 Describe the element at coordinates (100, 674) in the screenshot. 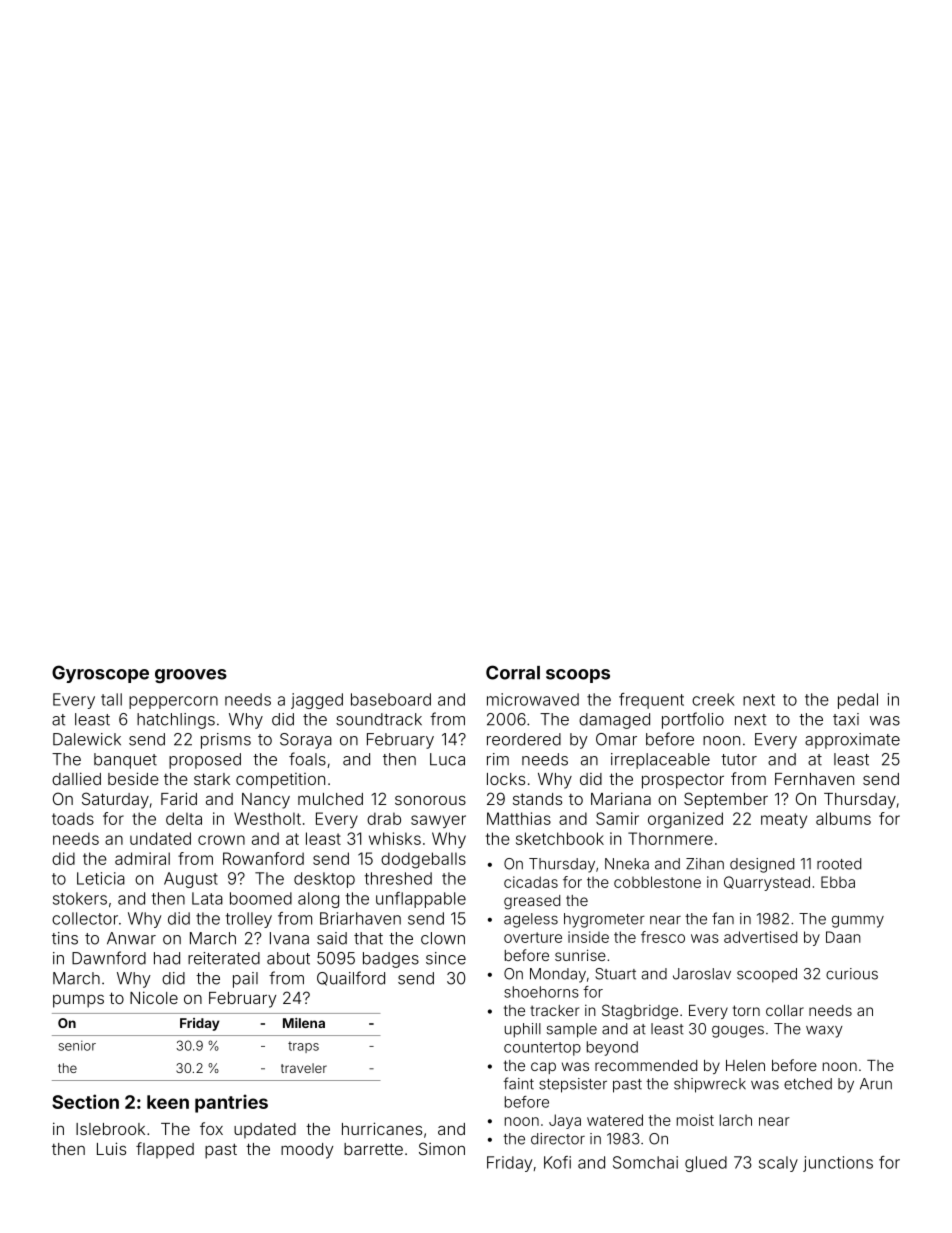

I see `Gyroscope` at that location.
